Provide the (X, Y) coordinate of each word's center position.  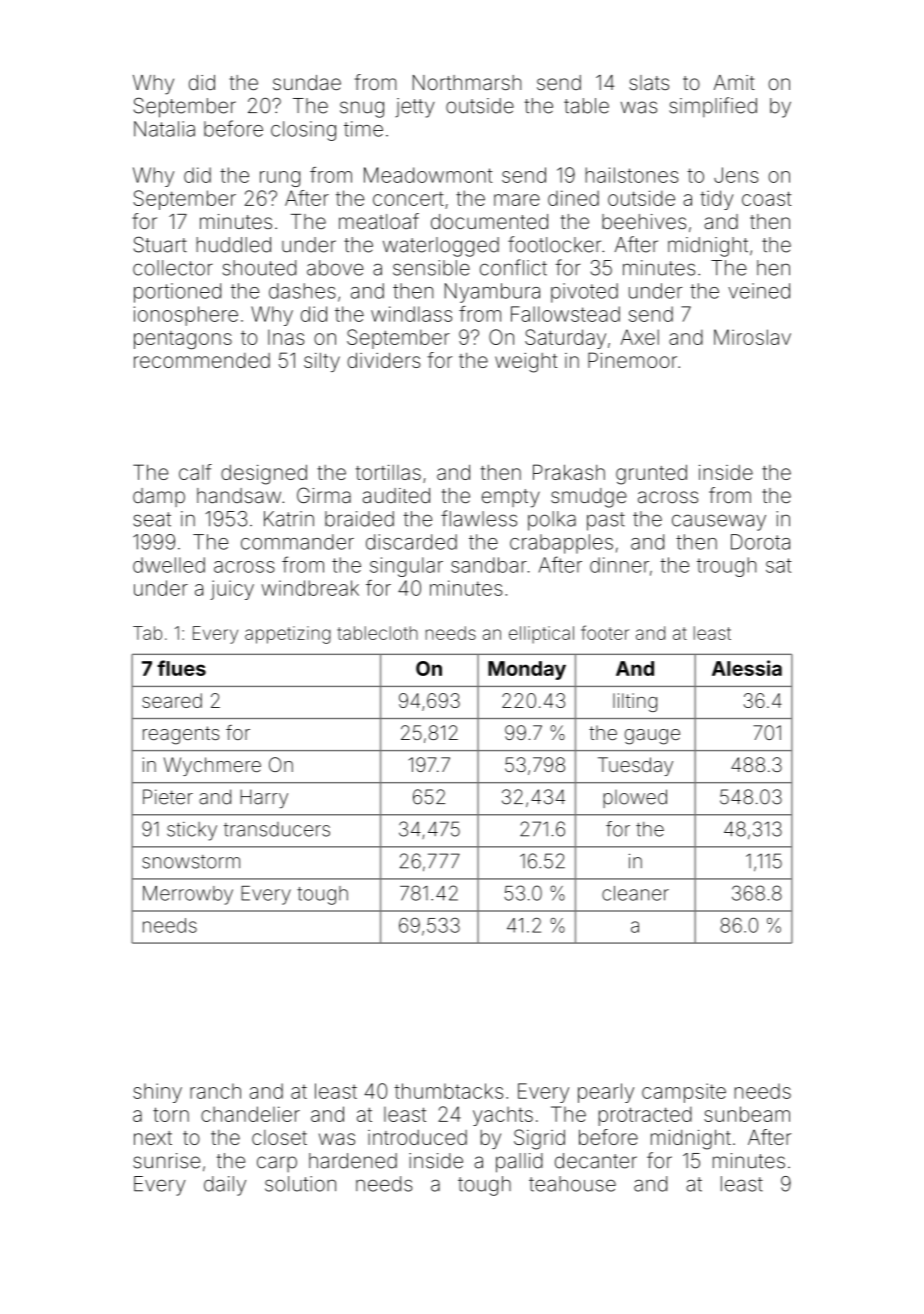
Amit (734, 82)
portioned (177, 293)
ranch (215, 1091)
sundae (307, 82)
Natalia (164, 129)
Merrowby (188, 895)
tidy (716, 200)
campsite (684, 1093)
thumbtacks (448, 1091)
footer (605, 632)
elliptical (541, 635)
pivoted (584, 293)
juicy (232, 590)
